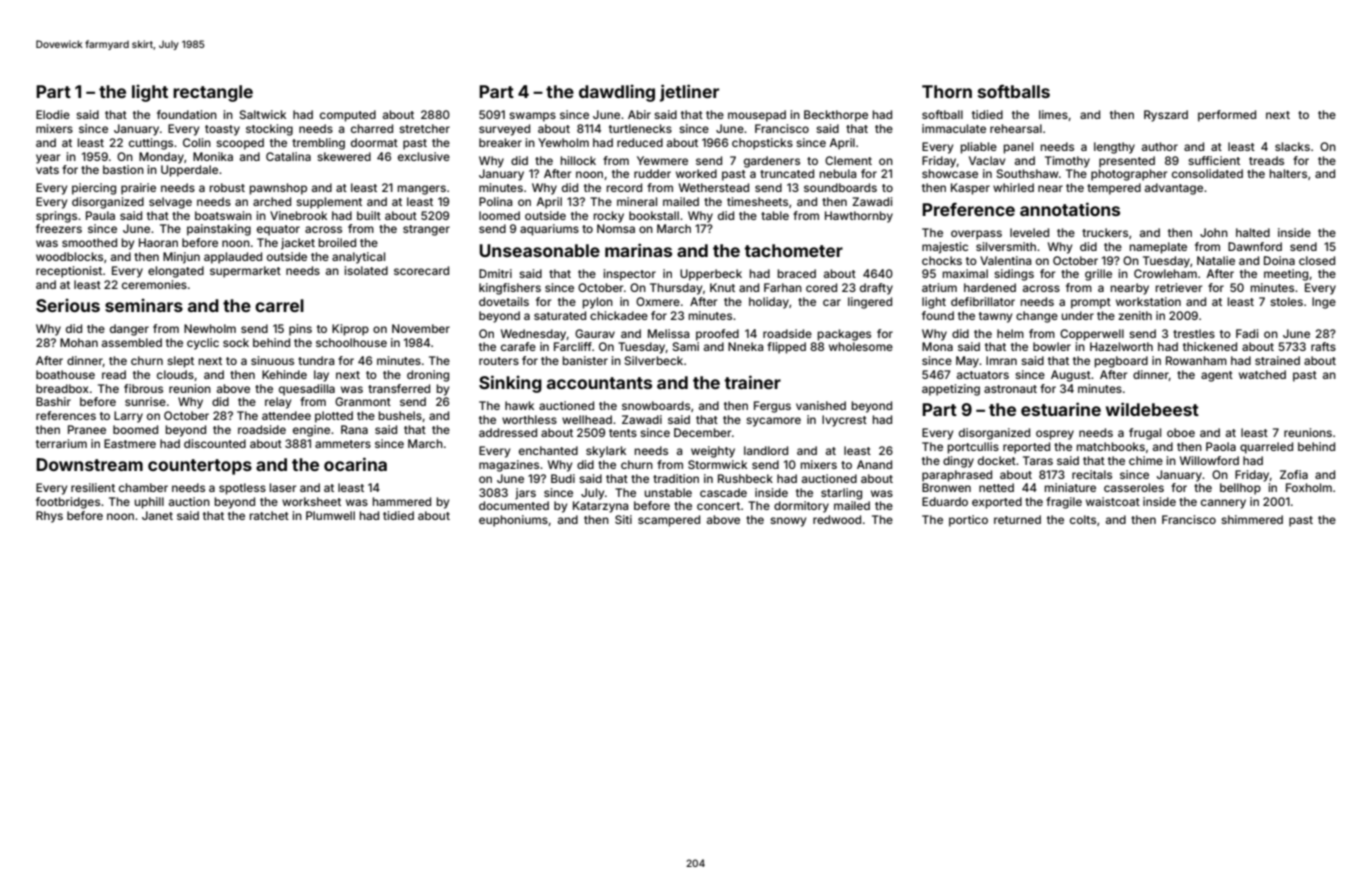  What do you see at coordinates (711, 275) in the screenshot?
I see `Upperbeck` at bounding box center [711, 275].
